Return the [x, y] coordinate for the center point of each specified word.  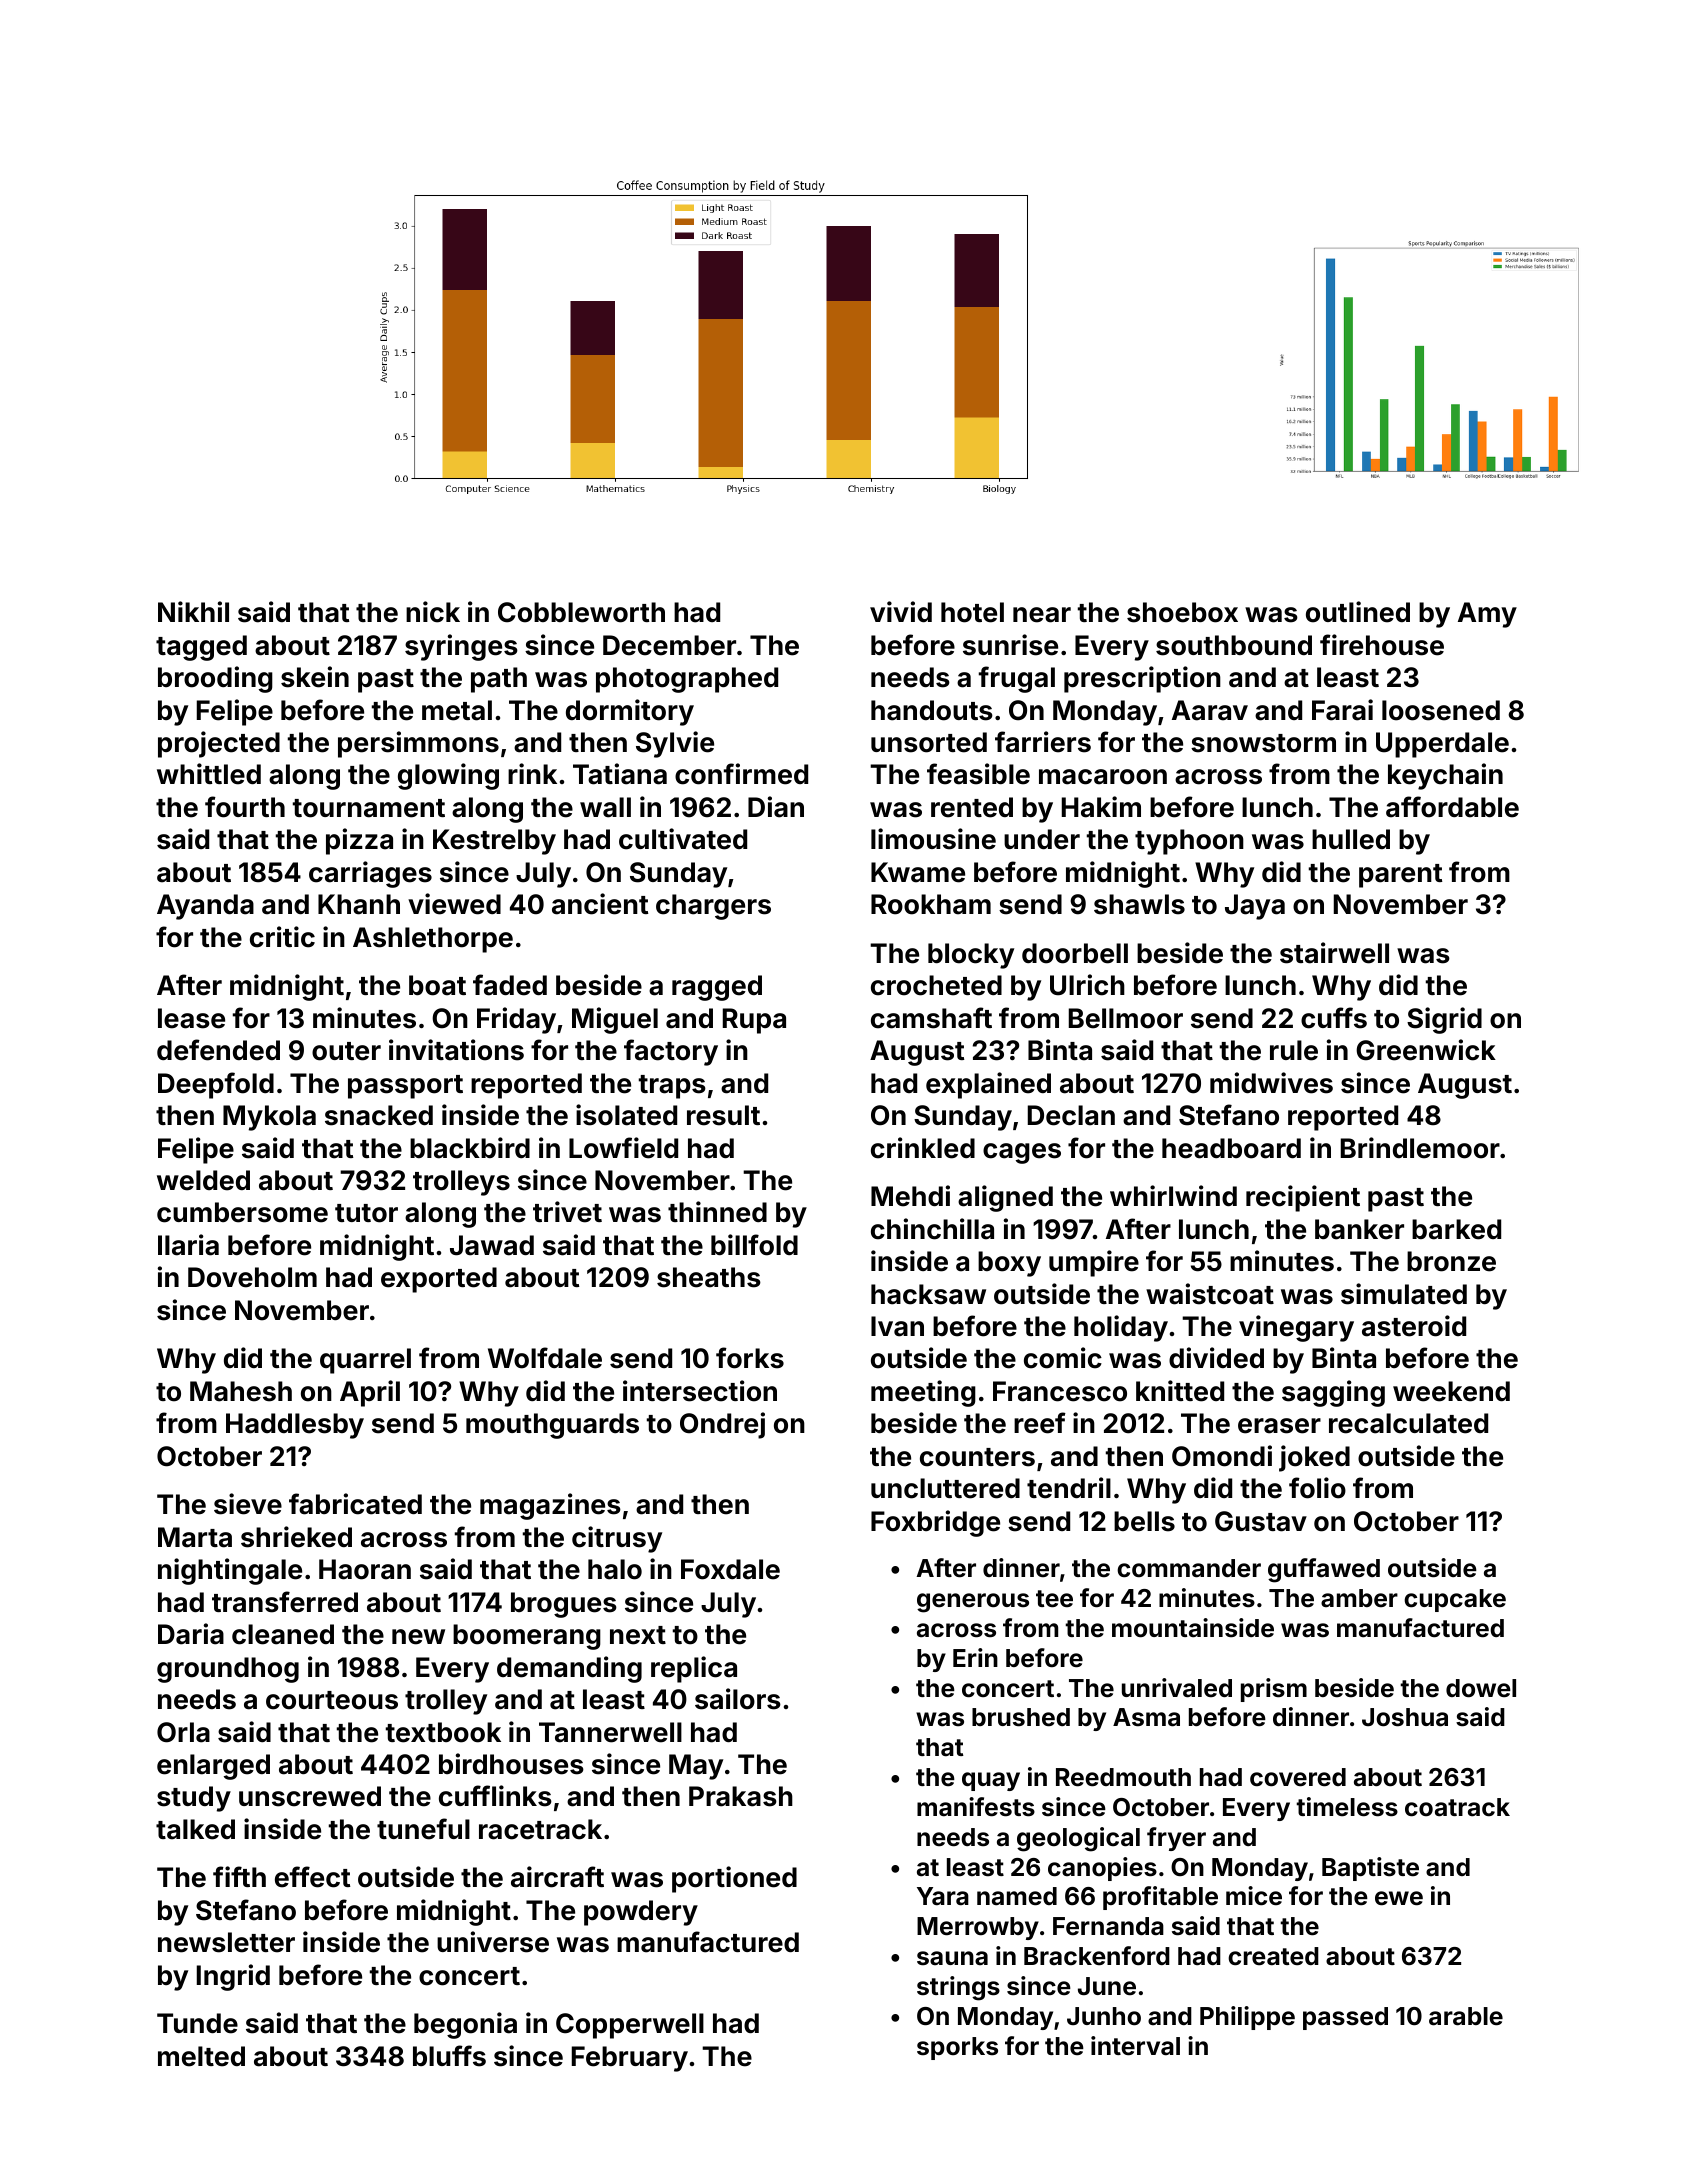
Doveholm [252, 1277]
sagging [1333, 1393]
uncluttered [945, 1488]
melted [201, 2056]
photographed [687, 680]
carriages [370, 874]
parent [1400, 876]
